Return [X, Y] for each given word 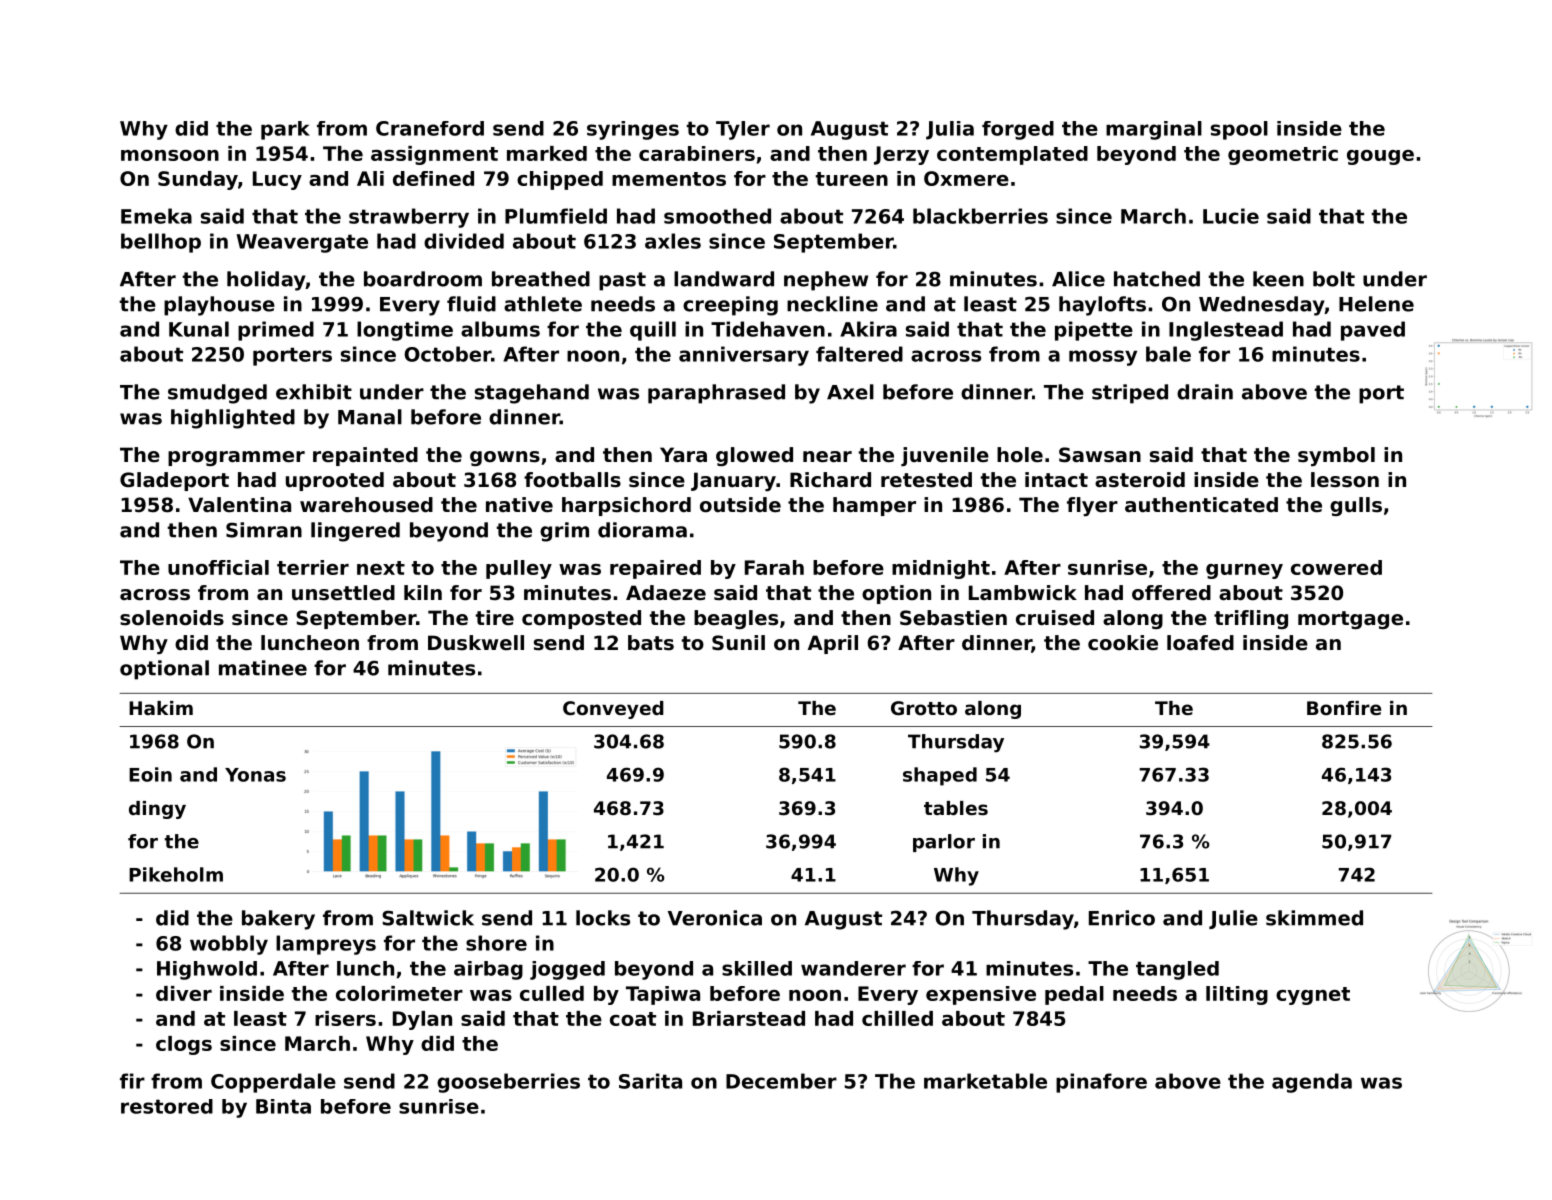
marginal [1154, 130]
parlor [944, 843]
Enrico [1122, 918]
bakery [278, 920]
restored [167, 1106]
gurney [1244, 571]
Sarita [650, 1081]
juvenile [945, 456]
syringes [633, 130]
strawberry [409, 218]
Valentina [239, 505]
